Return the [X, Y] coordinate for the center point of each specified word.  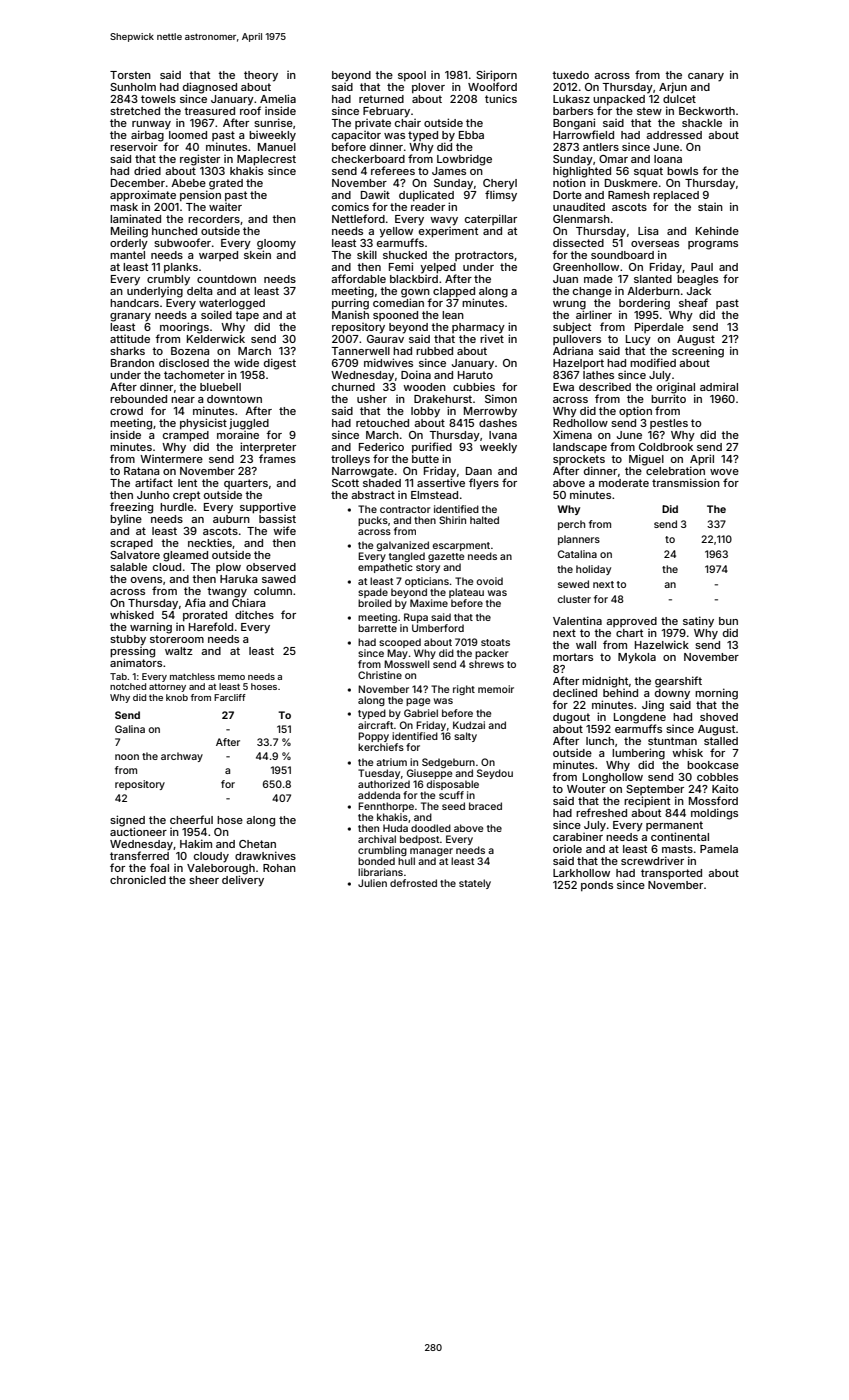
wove [724, 472]
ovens [146, 580]
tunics [501, 98]
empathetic [385, 568]
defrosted [413, 883]
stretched [135, 111]
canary [706, 77]
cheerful [191, 819]
